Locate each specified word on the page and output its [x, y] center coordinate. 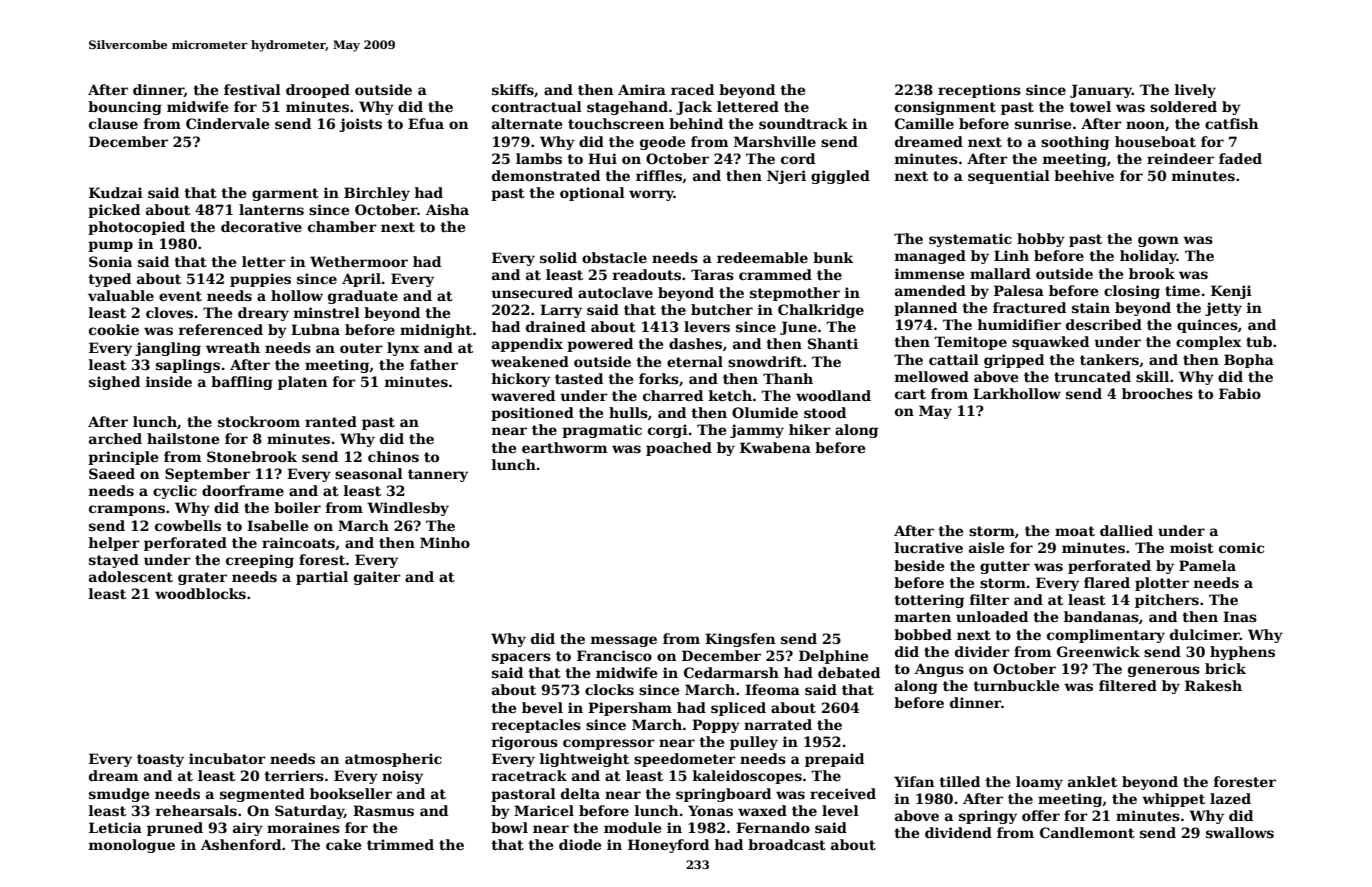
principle [123, 458]
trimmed [400, 844]
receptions [979, 91]
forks [659, 378]
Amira [642, 89]
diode [580, 844]
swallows [1240, 832]
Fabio [1240, 393]
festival [252, 89]
